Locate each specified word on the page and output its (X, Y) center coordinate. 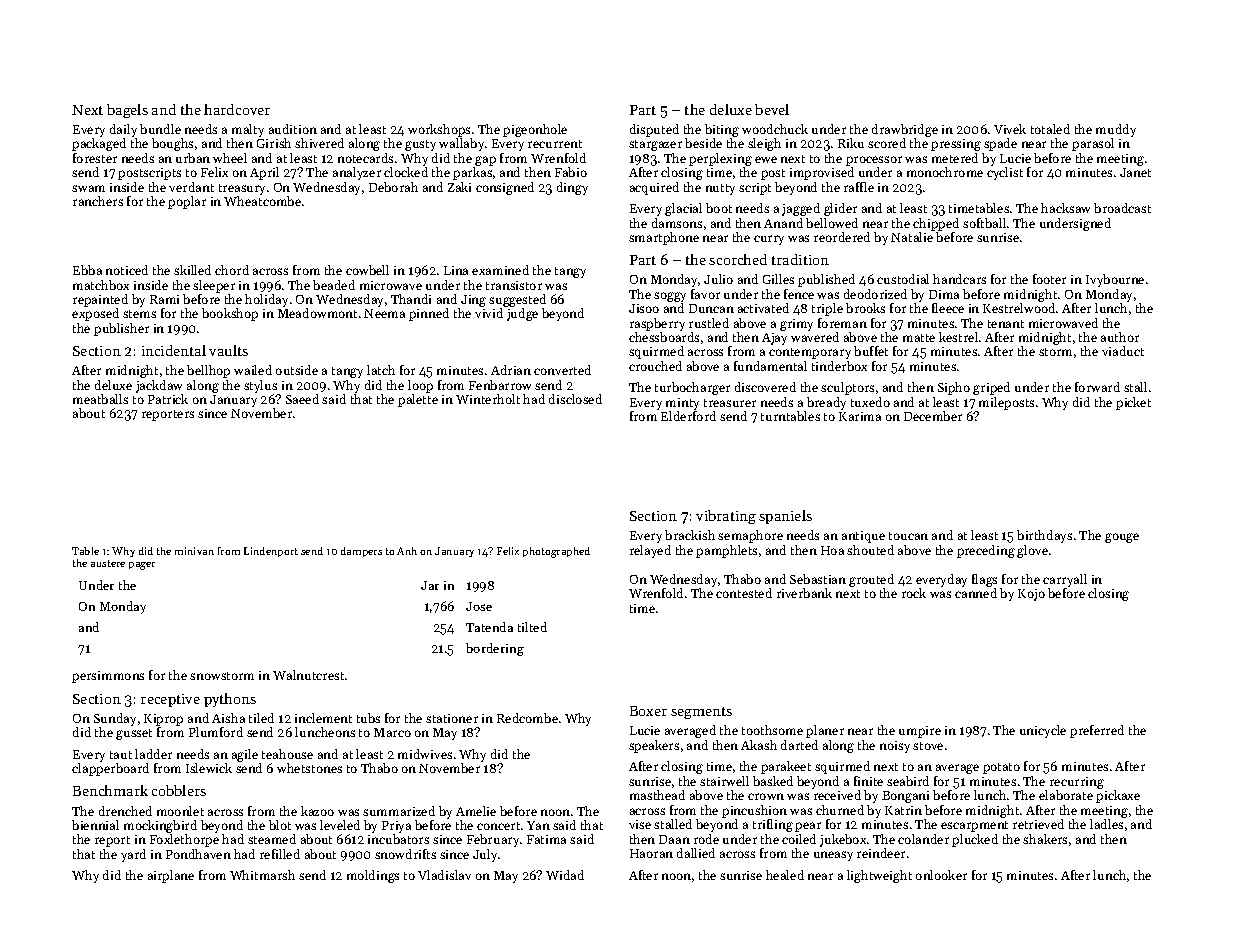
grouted (871, 580)
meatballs (100, 399)
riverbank (804, 593)
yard (133, 855)
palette (418, 400)
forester (95, 158)
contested (744, 593)
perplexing (720, 159)
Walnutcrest (308, 675)
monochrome (945, 172)
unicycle (1043, 731)
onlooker (941, 875)
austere (108, 563)
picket (1133, 403)
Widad (565, 875)
